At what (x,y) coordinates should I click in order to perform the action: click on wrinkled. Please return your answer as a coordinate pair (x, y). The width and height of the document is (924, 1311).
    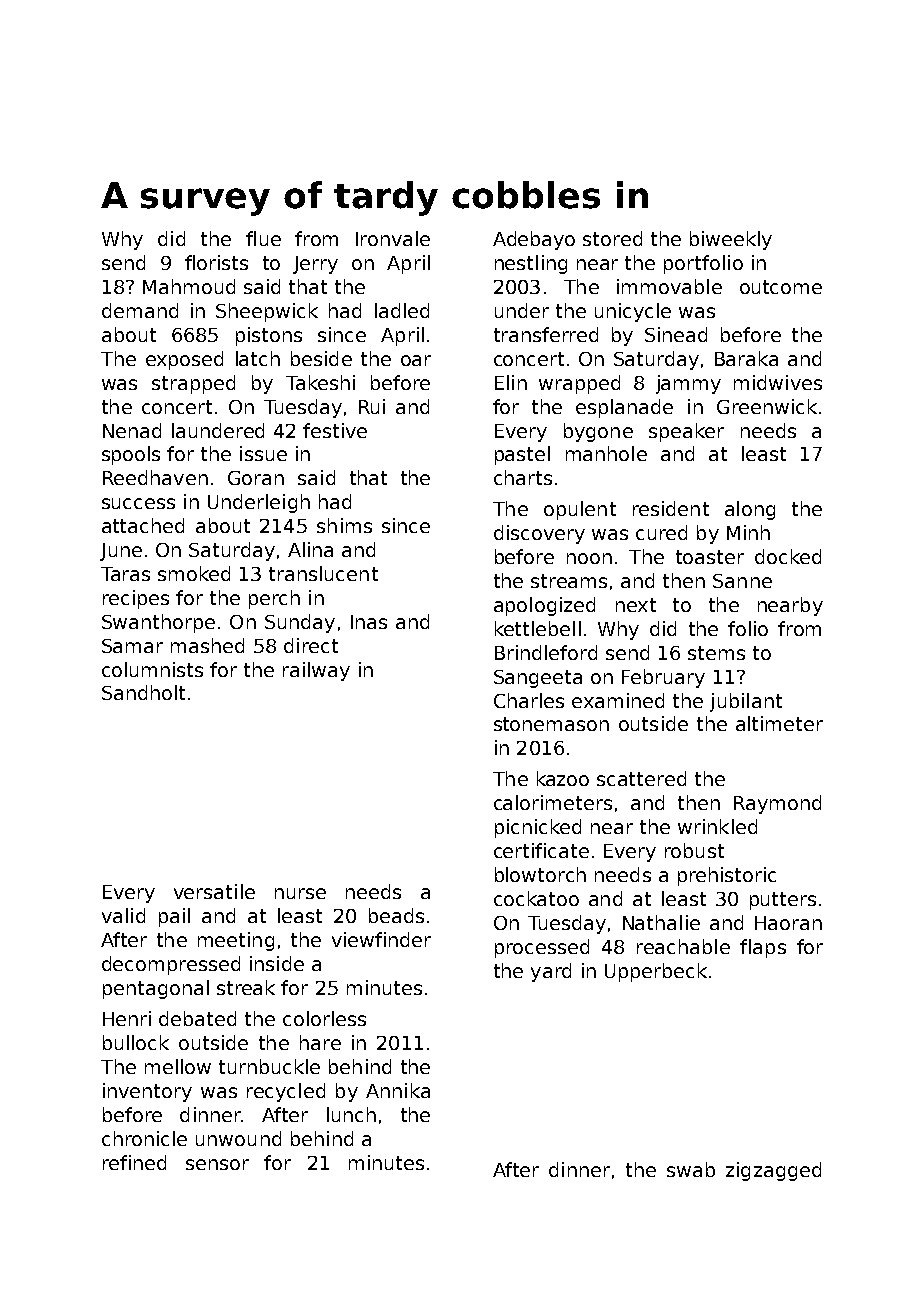
    Looking at the image, I should click on (717, 826).
